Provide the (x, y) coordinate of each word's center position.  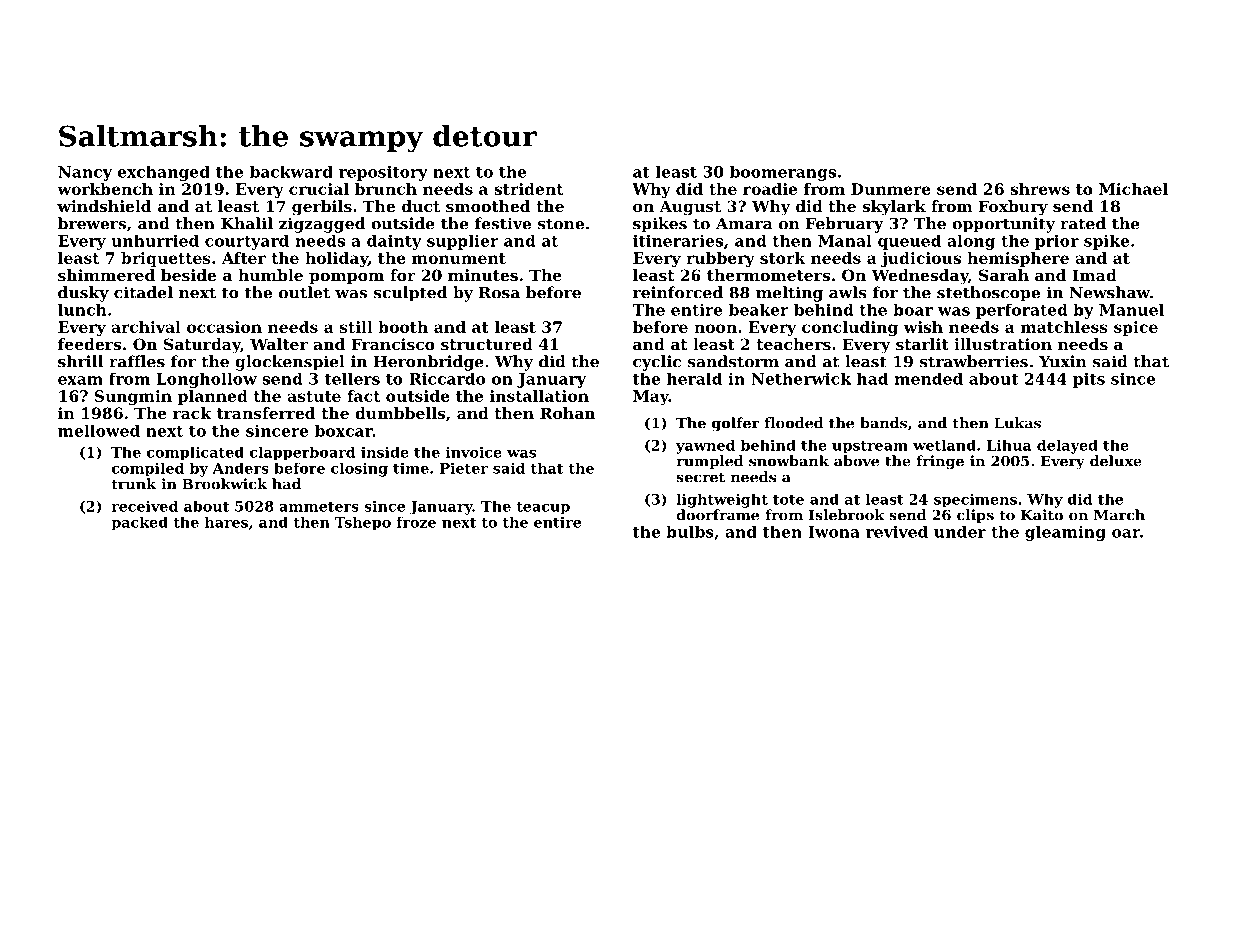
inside (385, 452)
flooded (794, 423)
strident (528, 189)
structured (487, 344)
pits (1089, 380)
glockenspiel (290, 363)
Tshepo (363, 523)
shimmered (106, 275)
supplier (463, 242)
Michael (1133, 189)
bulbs (690, 531)
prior (1057, 242)
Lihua (1009, 445)
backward (291, 171)
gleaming (1065, 533)
